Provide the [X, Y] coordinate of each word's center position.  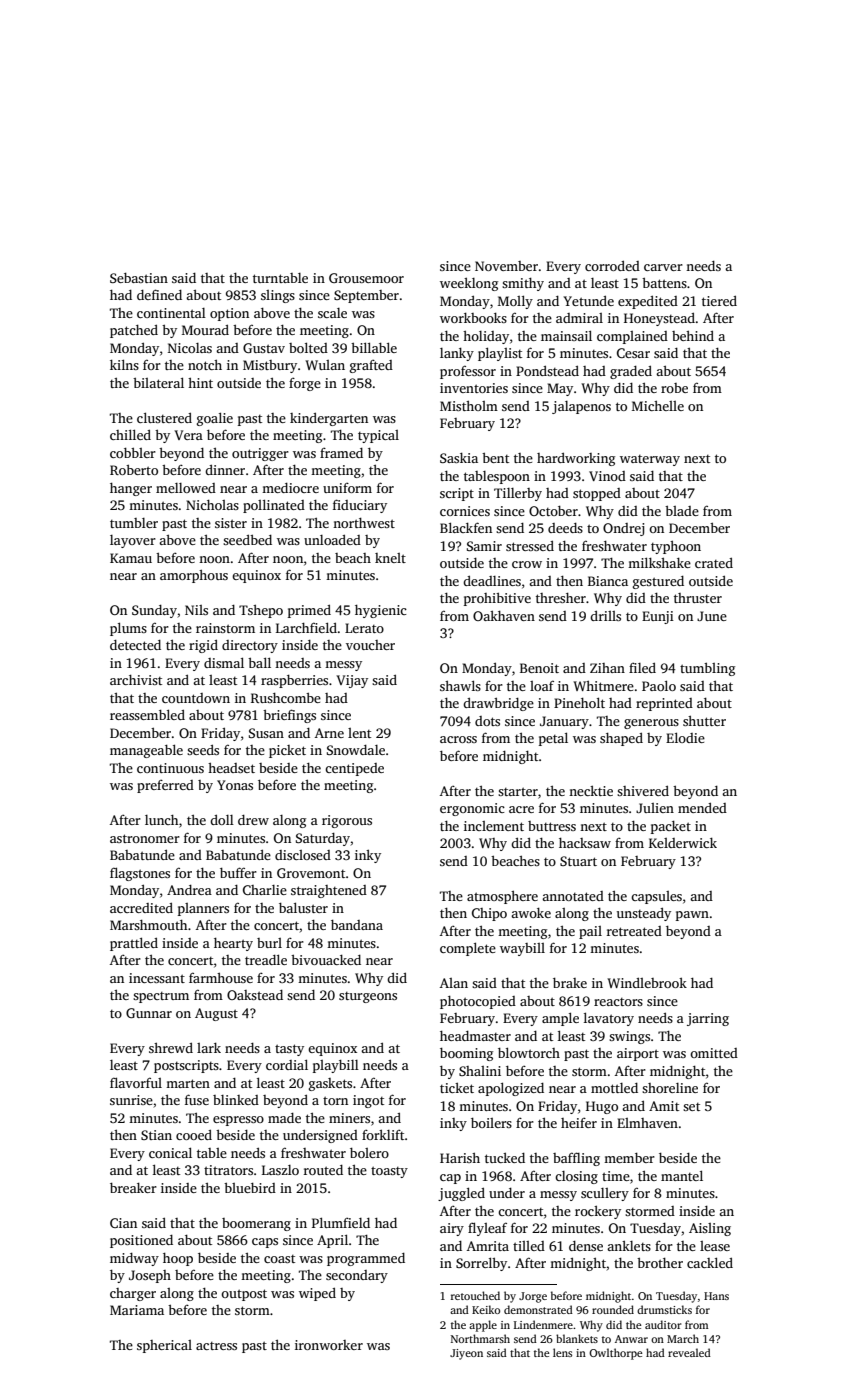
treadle [266, 959]
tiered [719, 300]
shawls [460, 685]
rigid [203, 646]
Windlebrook [647, 982]
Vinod [607, 476]
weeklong [469, 284]
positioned [141, 1241]
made [284, 1118]
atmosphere [502, 897]
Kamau [131, 558]
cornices [465, 511]
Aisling [710, 1229]
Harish [460, 1158]
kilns [124, 364]
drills [605, 615]
